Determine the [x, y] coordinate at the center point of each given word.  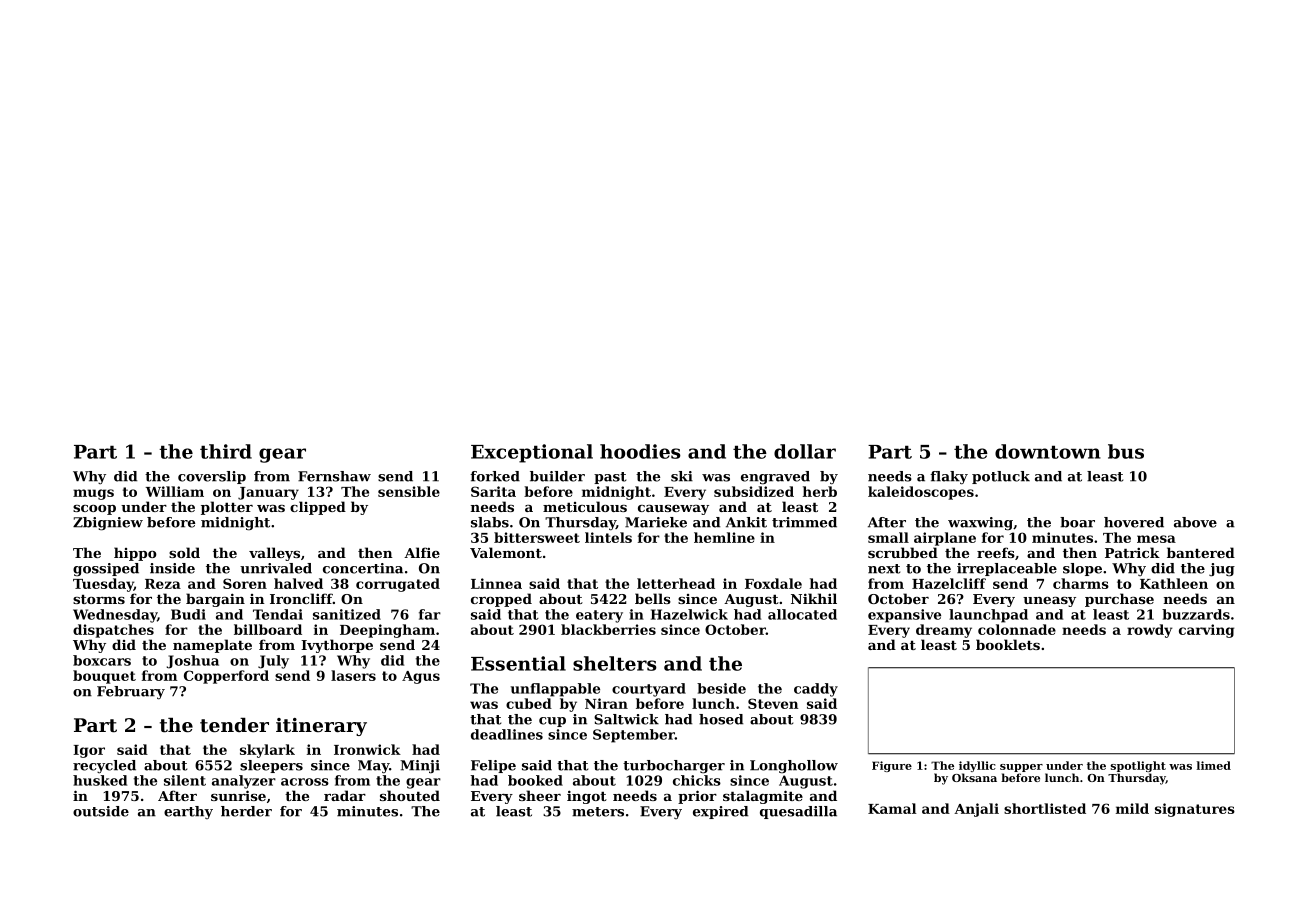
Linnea [496, 583]
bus [1126, 451]
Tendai [278, 614]
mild [1132, 808]
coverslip [212, 477]
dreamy [944, 631]
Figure [892, 766]
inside [172, 568]
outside [101, 811]
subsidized [754, 491]
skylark [267, 751]
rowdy [1149, 631]
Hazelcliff [949, 583]
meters [598, 812]
